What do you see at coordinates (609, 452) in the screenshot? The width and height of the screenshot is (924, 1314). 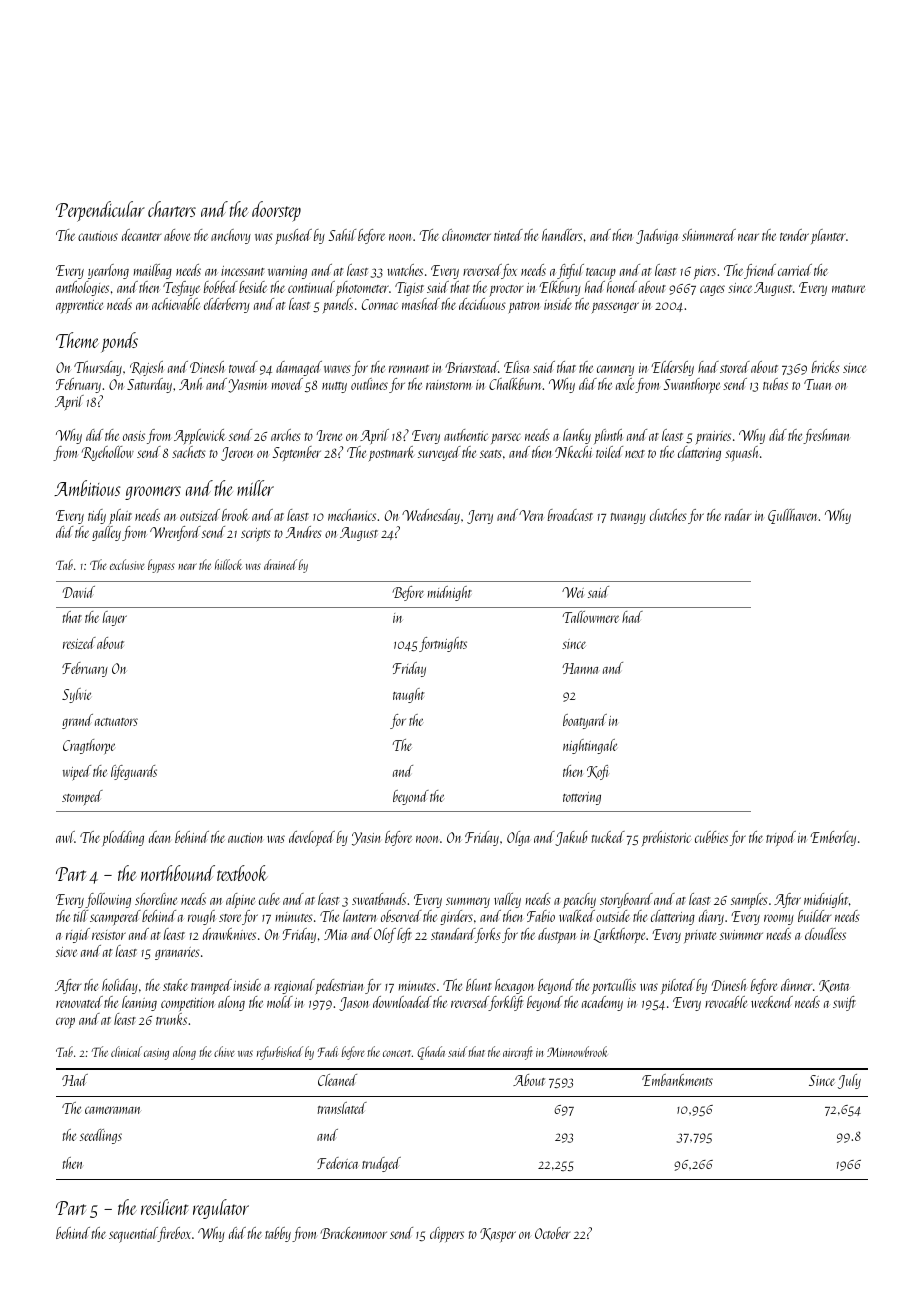 I see `toiled` at bounding box center [609, 452].
